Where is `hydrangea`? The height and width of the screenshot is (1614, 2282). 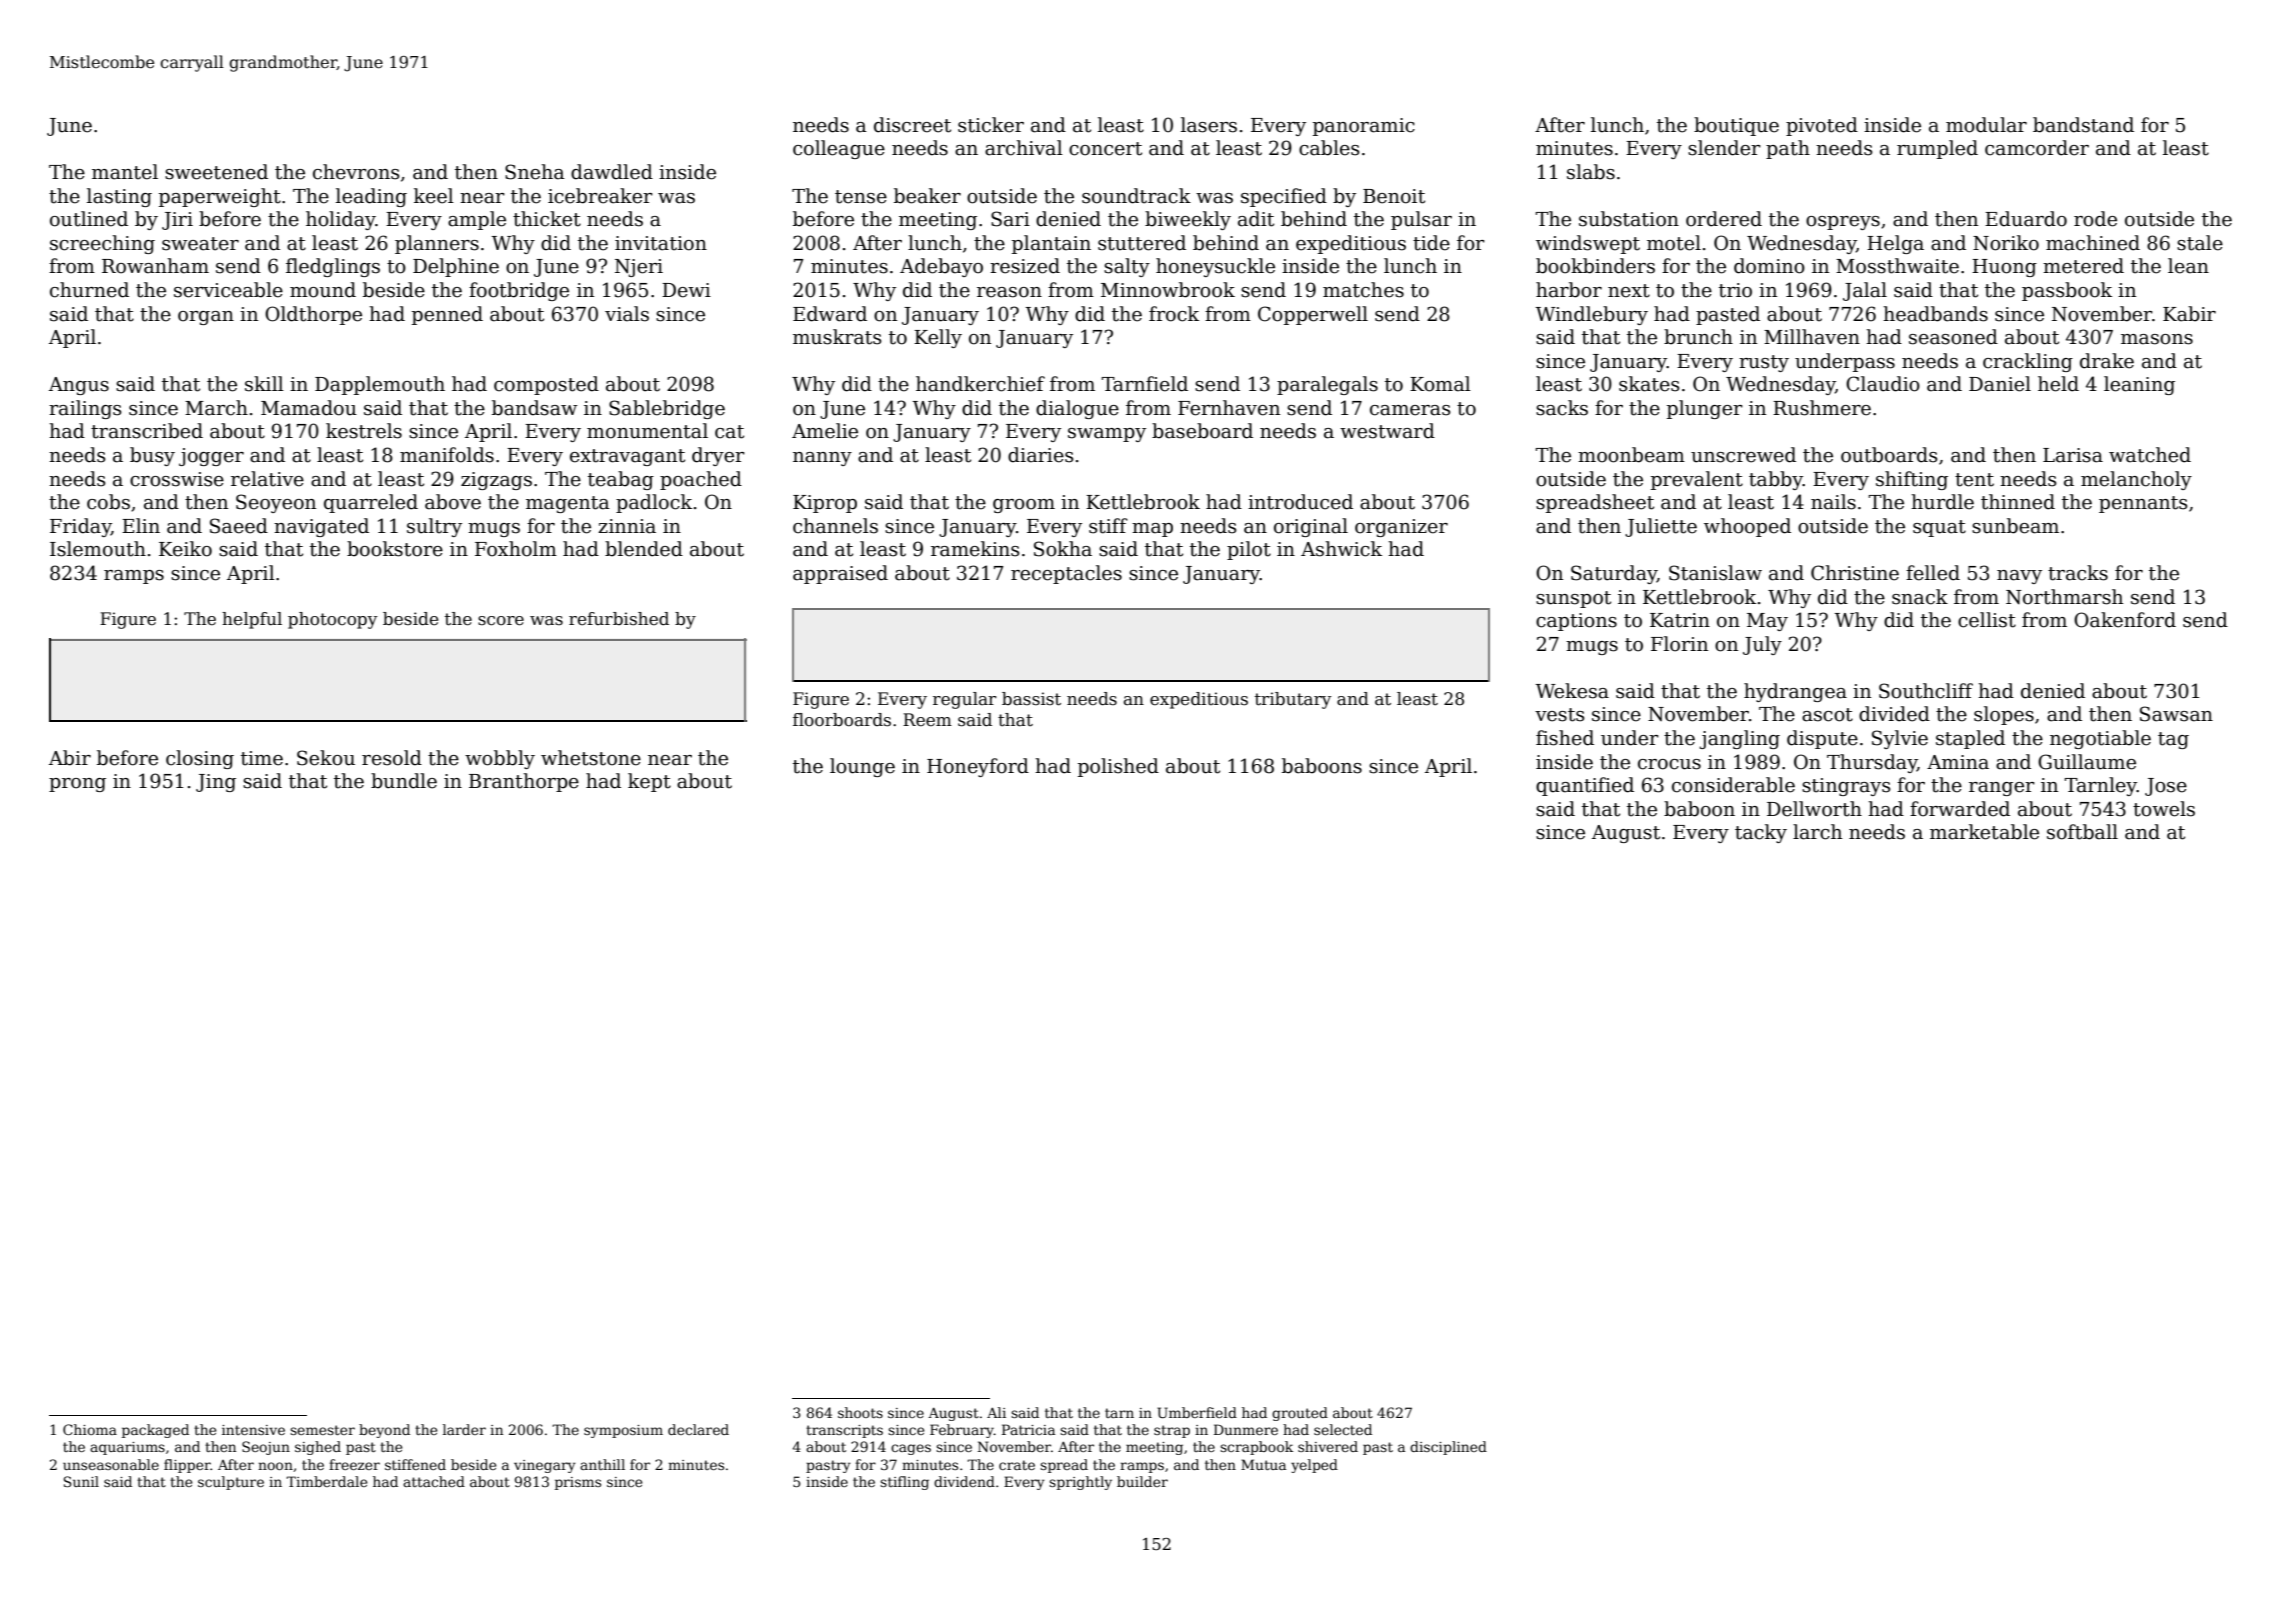
hydrangea is located at coordinates (1795, 692).
